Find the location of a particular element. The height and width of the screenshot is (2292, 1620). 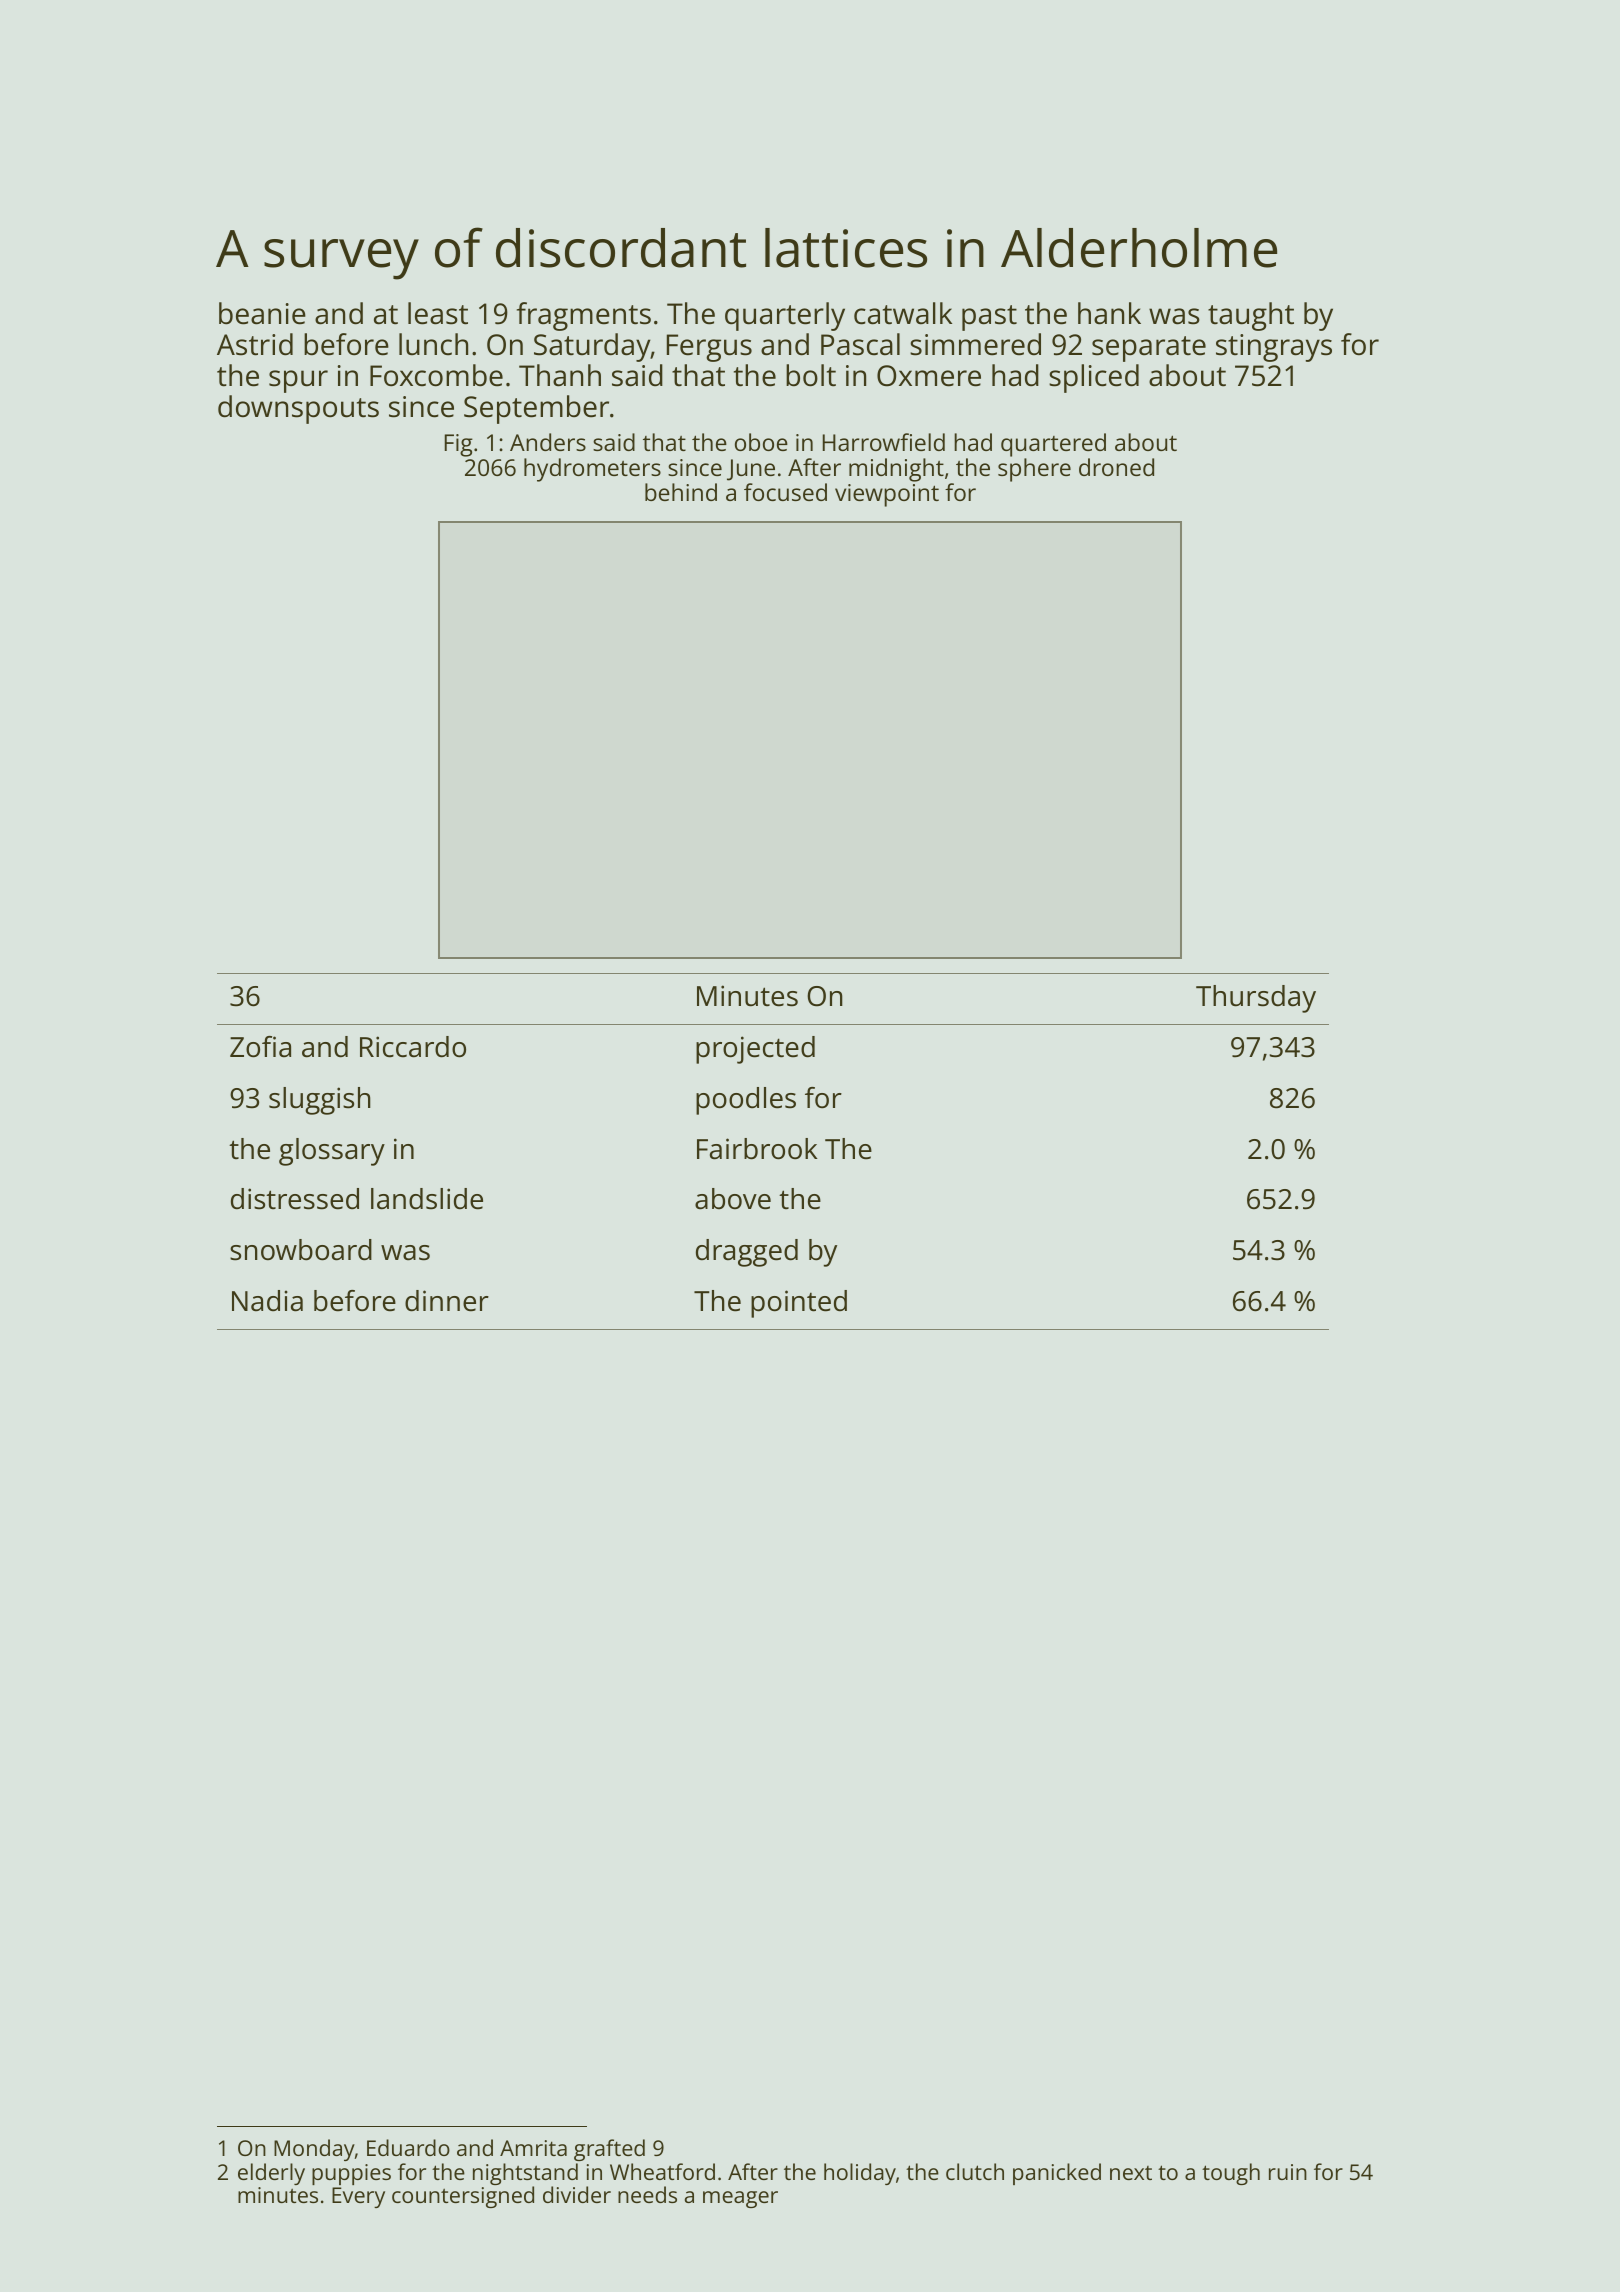

dinner is located at coordinates (447, 1301).
